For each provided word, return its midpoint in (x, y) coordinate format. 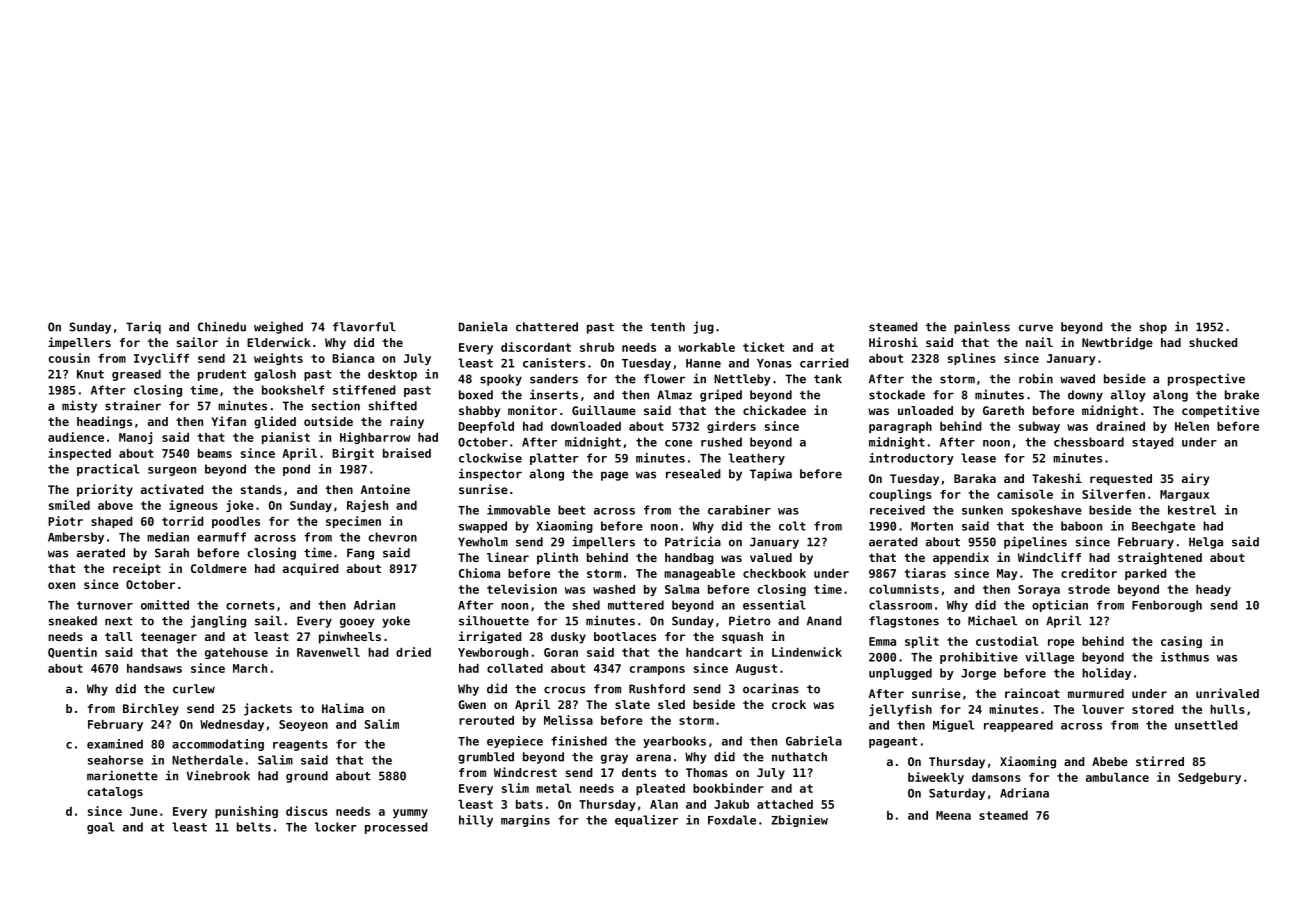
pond (296, 470)
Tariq (143, 327)
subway (1039, 427)
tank (828, 379)
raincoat (1032, 693)
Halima (343, 708)
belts (254, 827)
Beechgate (1163, 527)
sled (671, 704)
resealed (693, 474)
